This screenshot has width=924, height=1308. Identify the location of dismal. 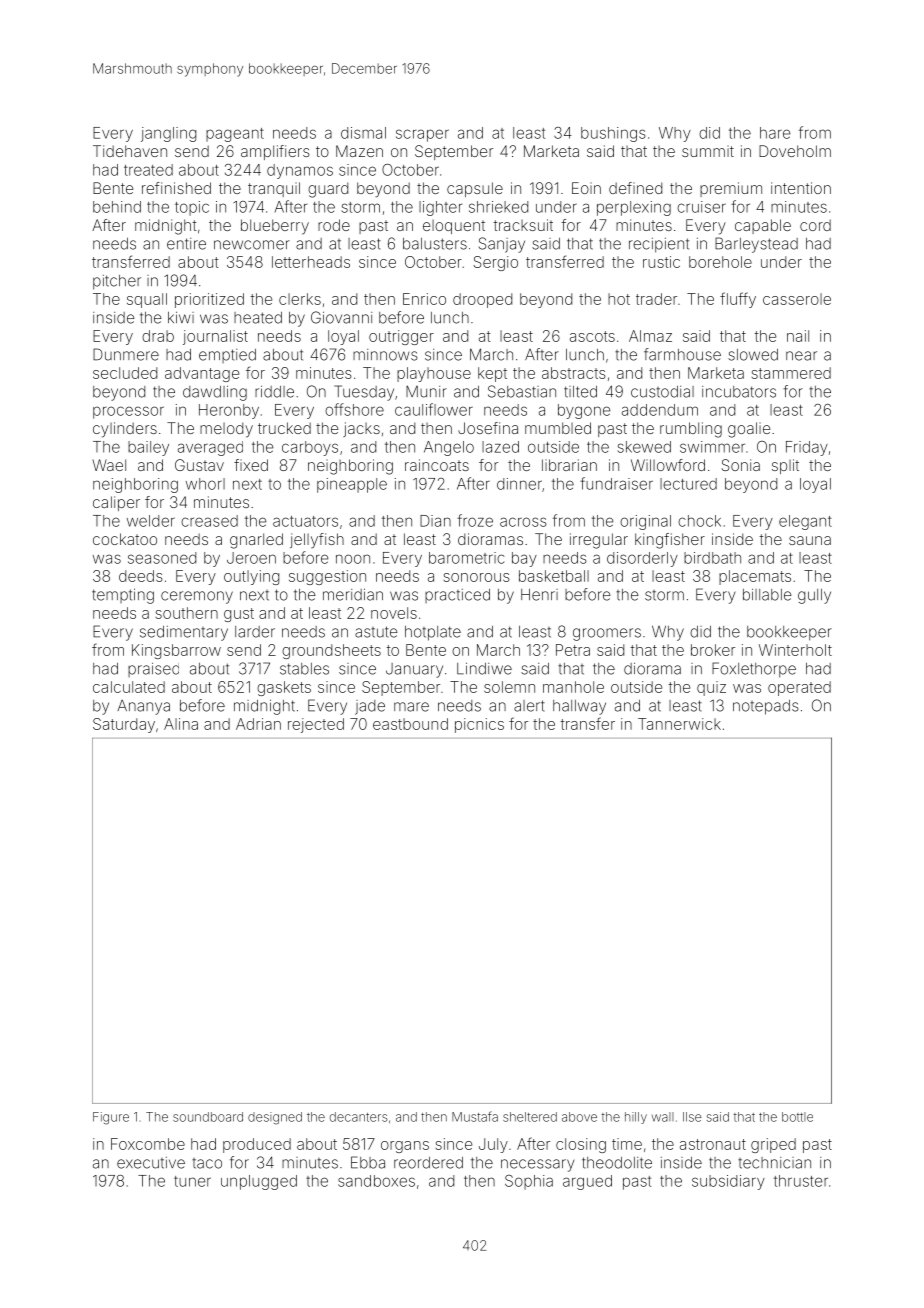
(363, 133).
